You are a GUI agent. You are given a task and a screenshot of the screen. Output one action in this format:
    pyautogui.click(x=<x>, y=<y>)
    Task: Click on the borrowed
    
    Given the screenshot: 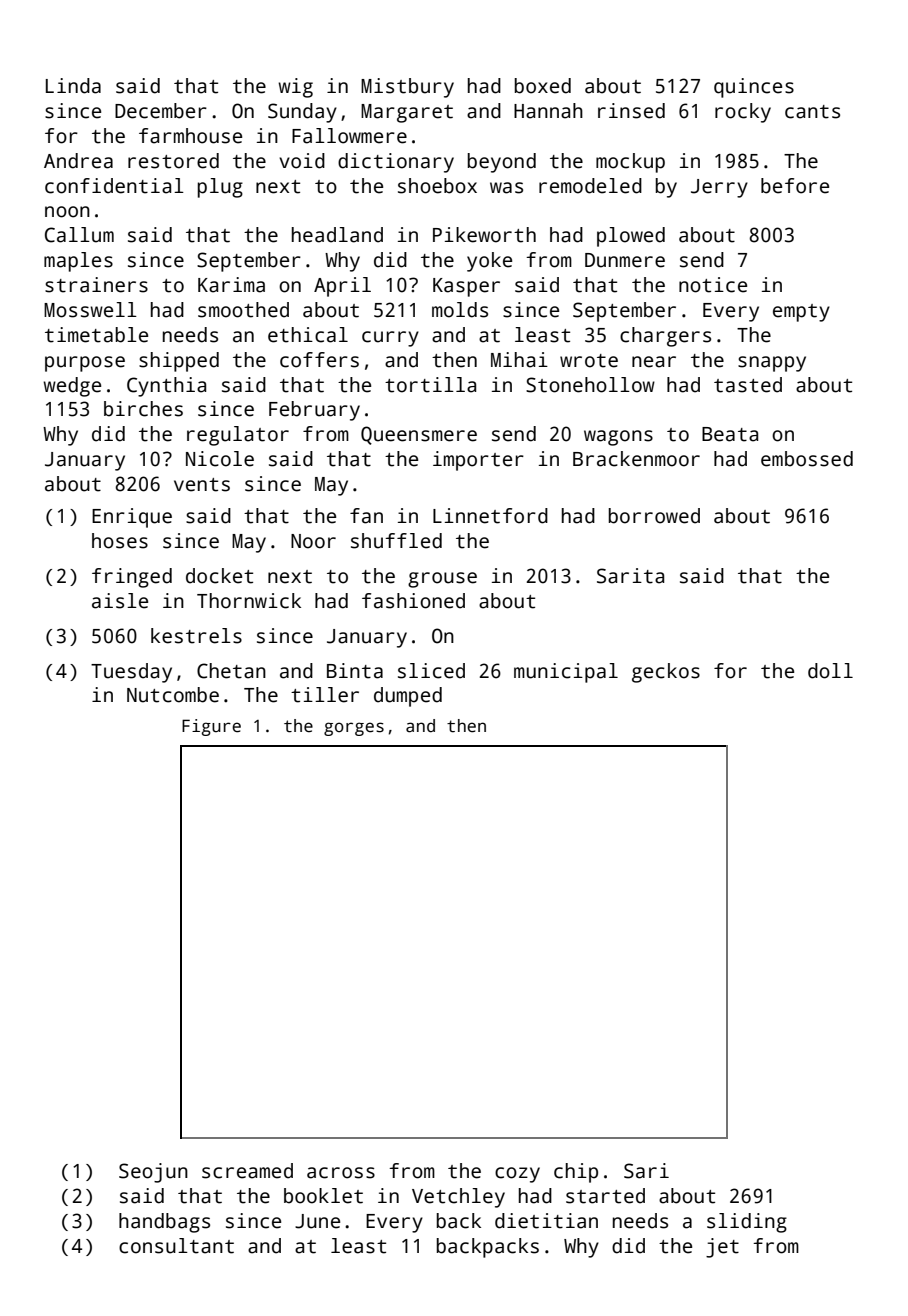 What is the action you would take?
    pyautogui.click(x=654, y=516)
